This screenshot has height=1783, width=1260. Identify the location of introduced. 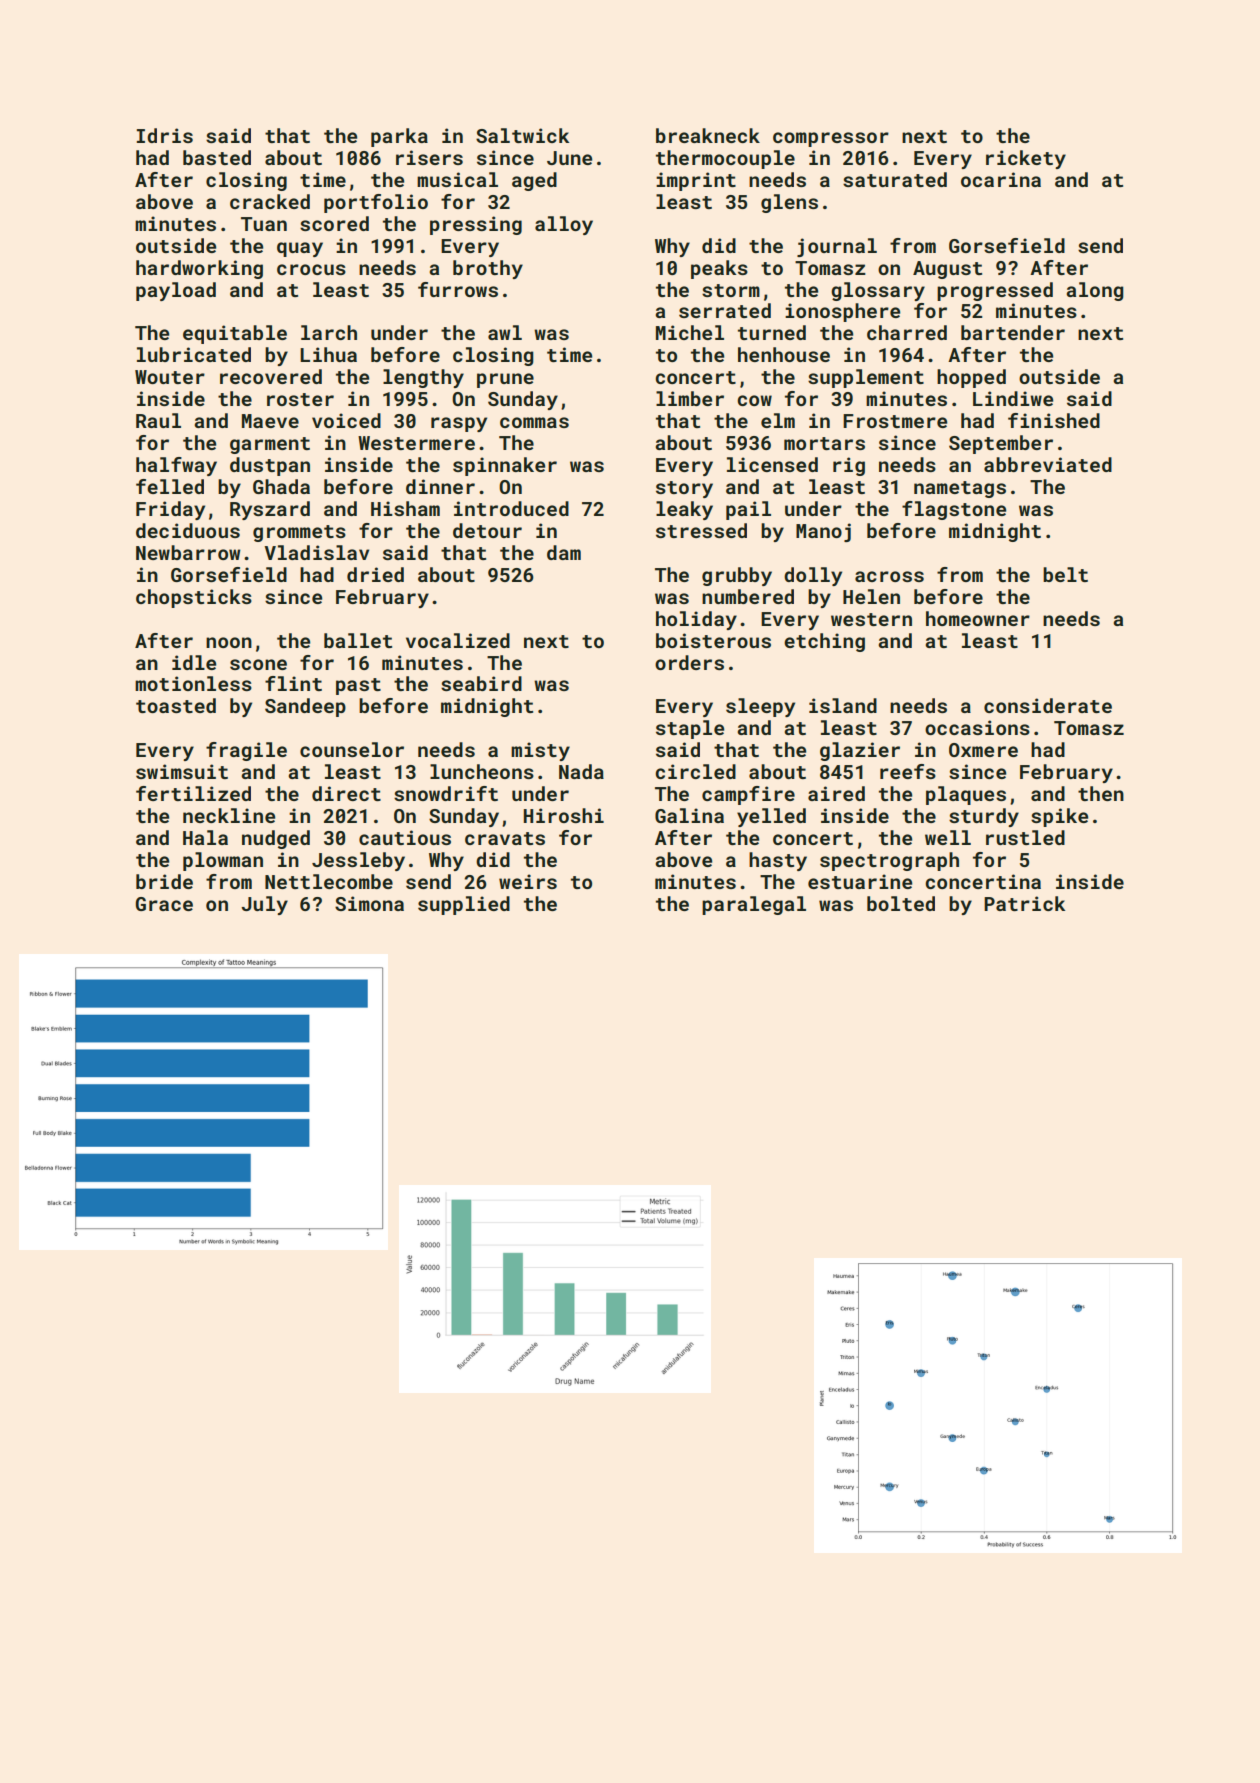
(511, 508).
